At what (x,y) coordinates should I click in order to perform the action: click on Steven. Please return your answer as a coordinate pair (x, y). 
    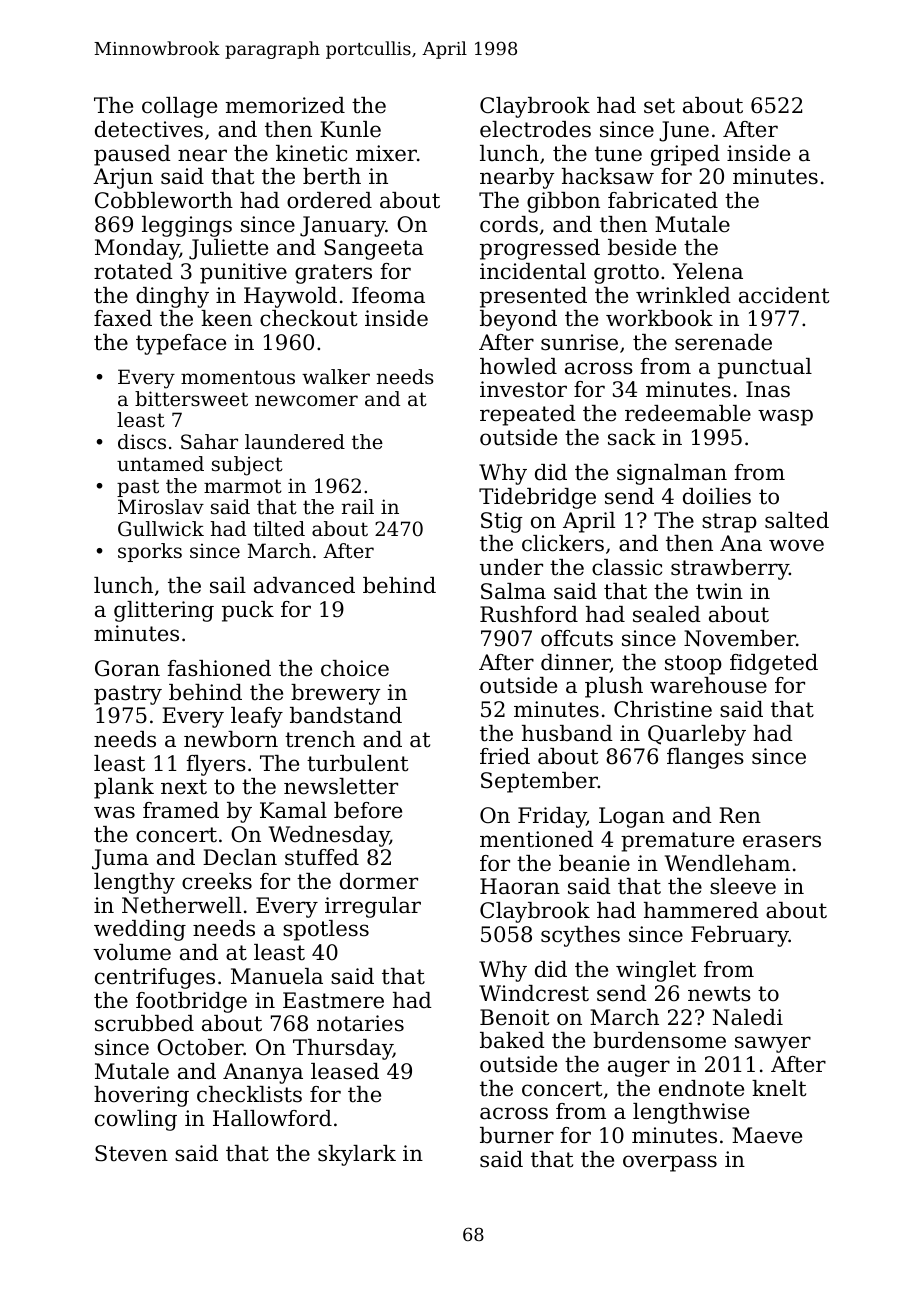
    Looking at the image, I should click on (131, 1153).
